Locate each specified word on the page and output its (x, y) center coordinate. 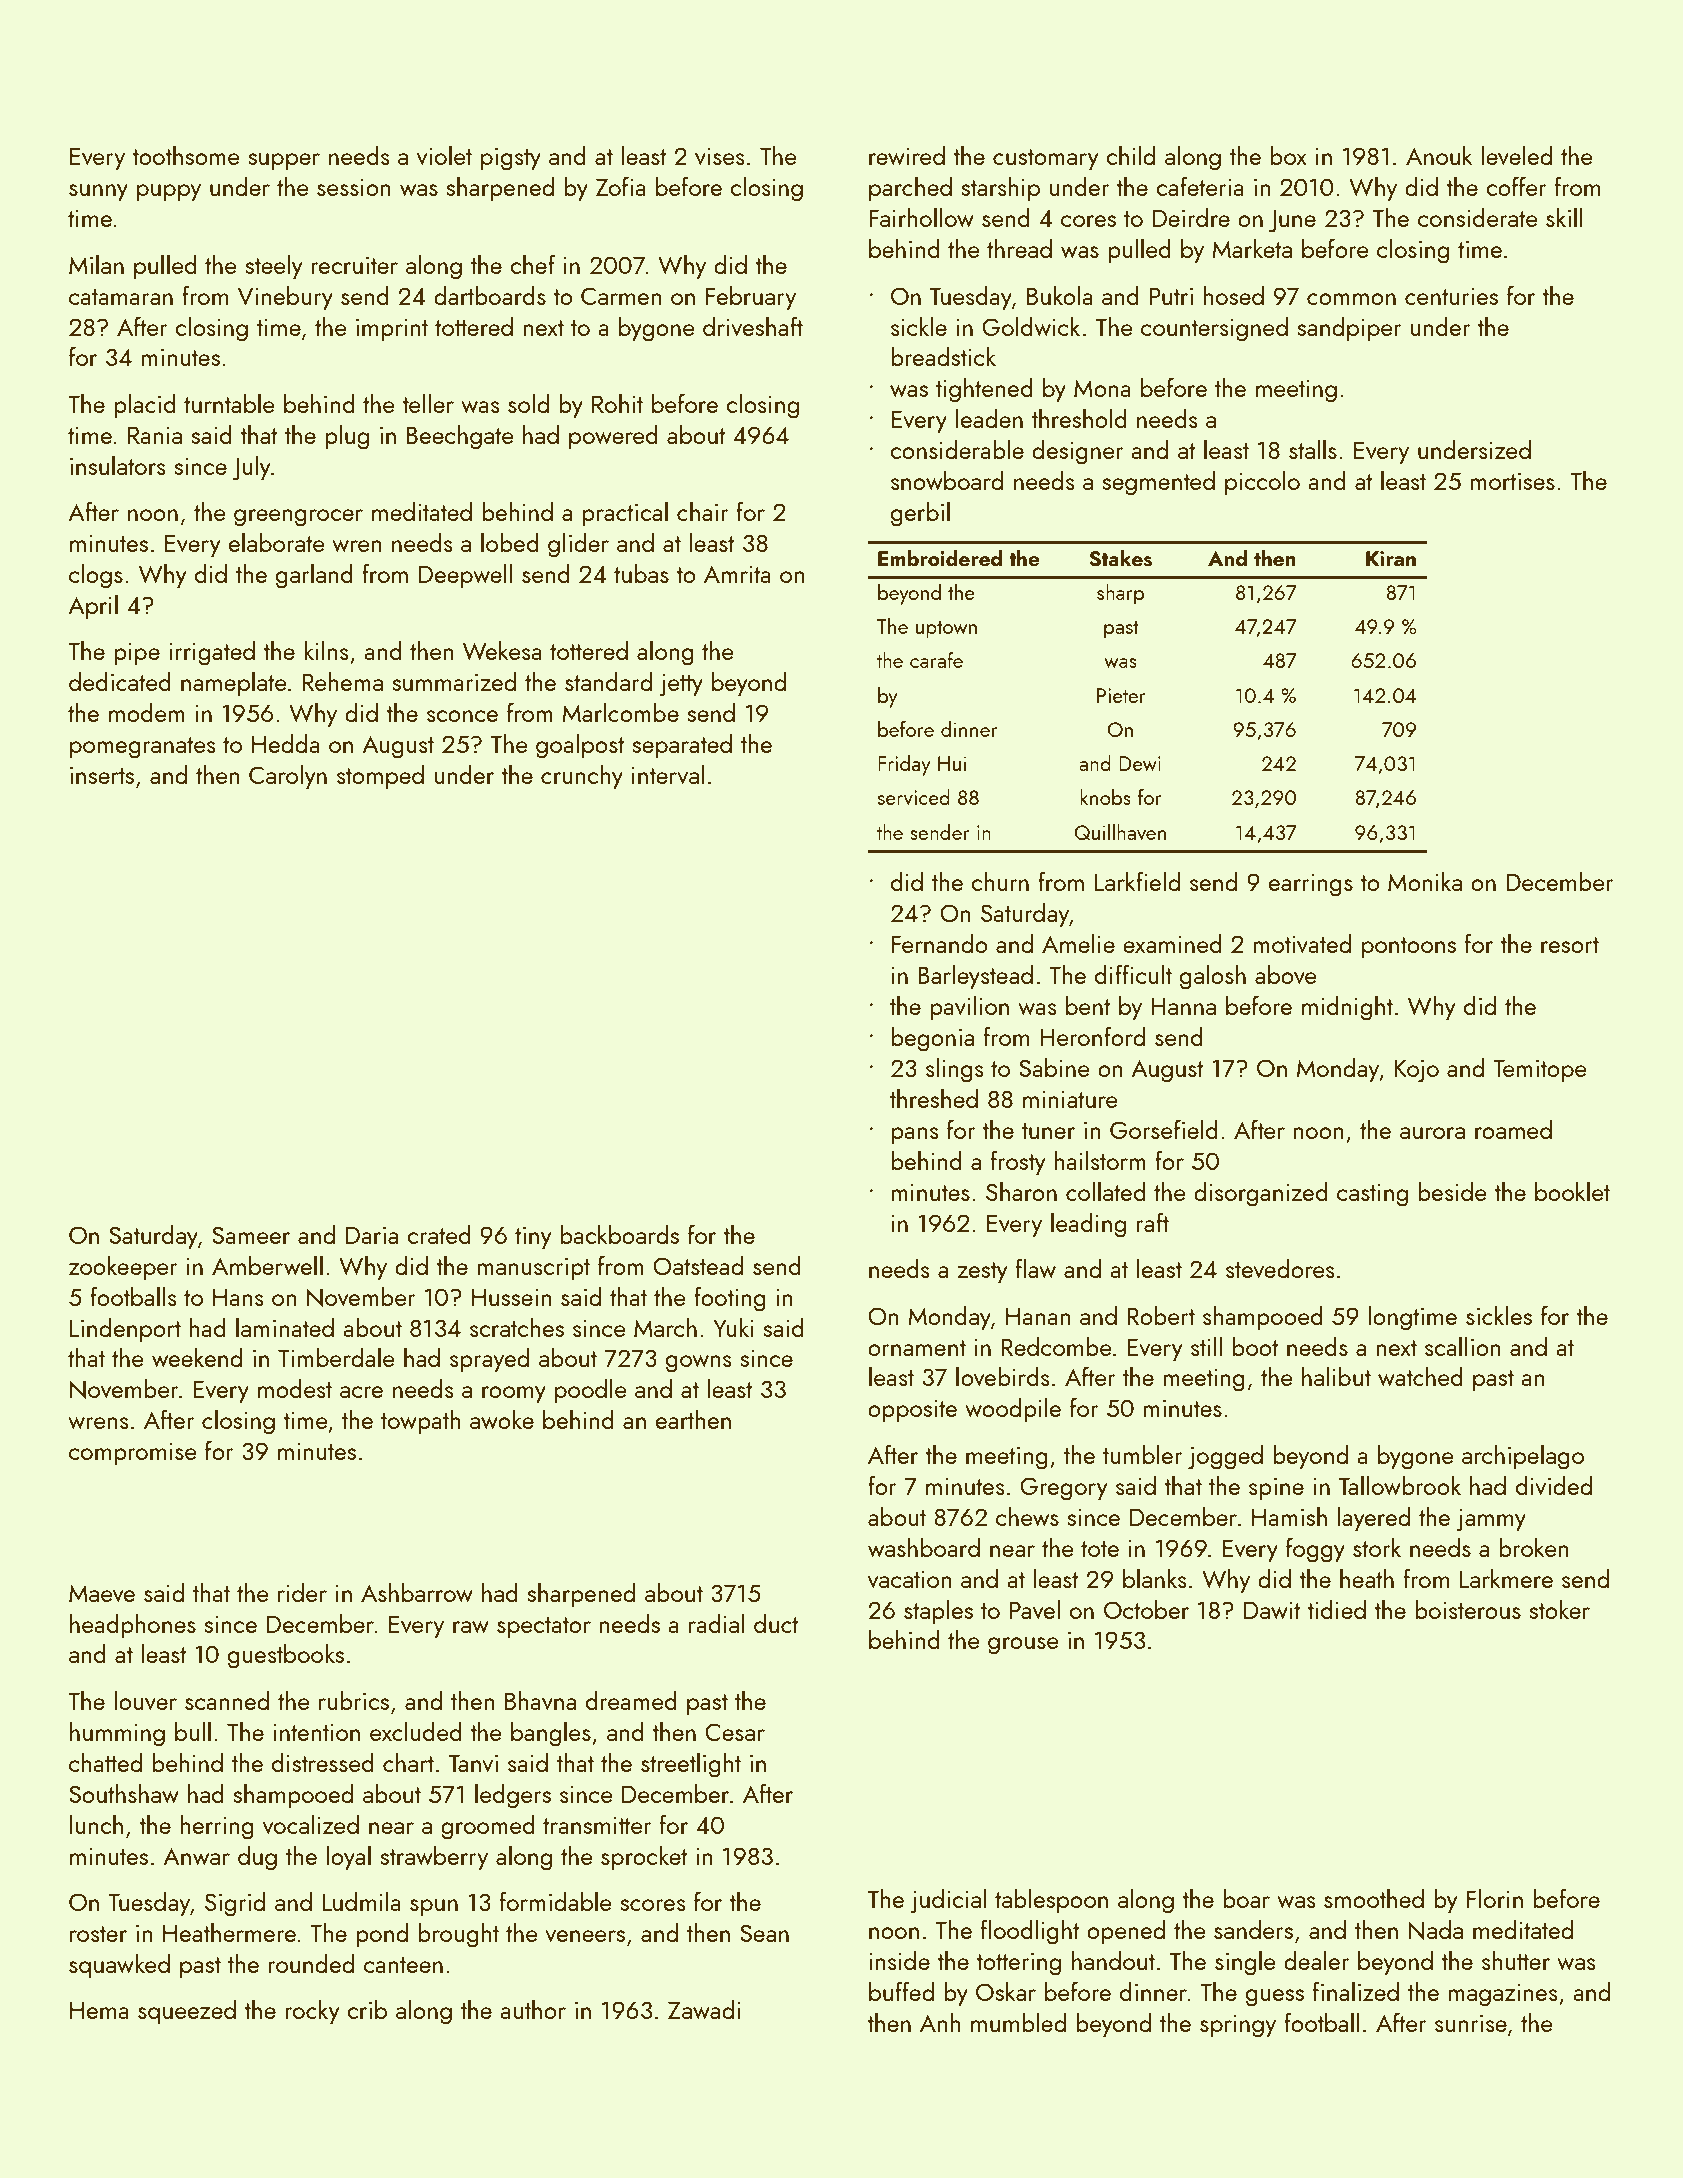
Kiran (1391, 558)
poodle (591, 1390)
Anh (940, 2022)
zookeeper (123, 1267)
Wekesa (502, 650)
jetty (681, 685)
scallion (1462, 1346)
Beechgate (460, 437)
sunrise (1471, 2023)
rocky (313, 2012)
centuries (1451, 296)
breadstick (943, 356)
